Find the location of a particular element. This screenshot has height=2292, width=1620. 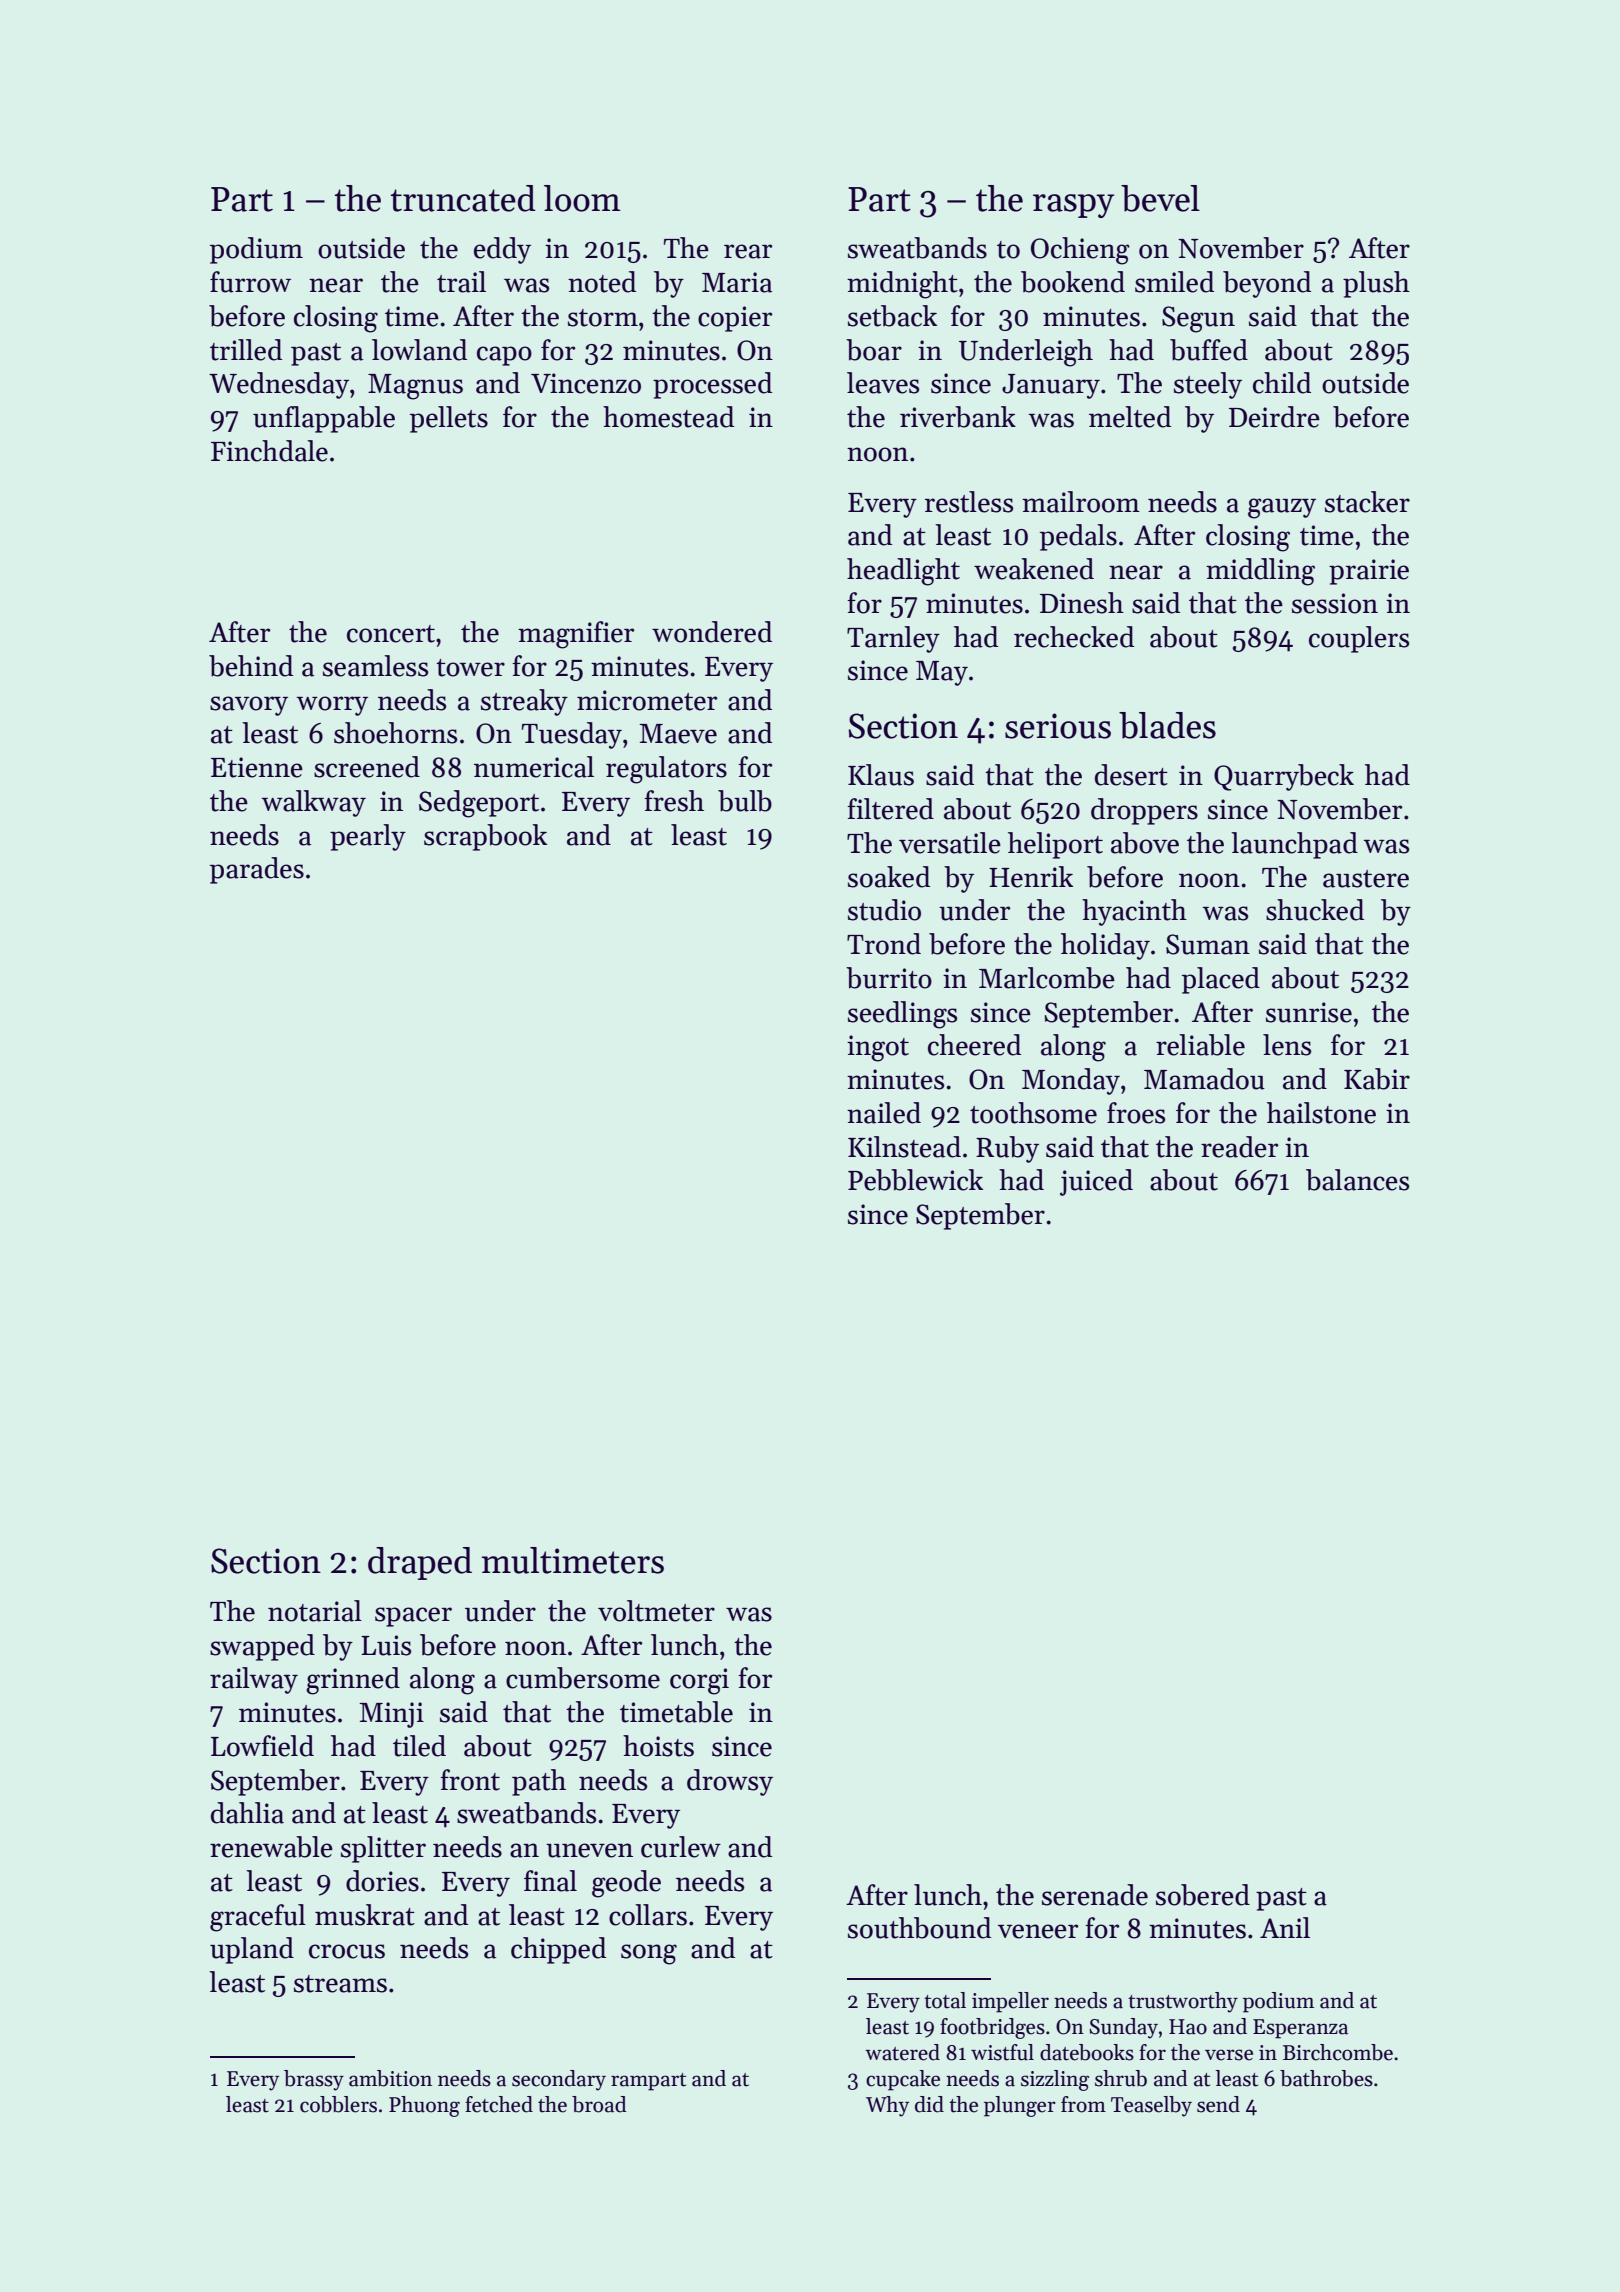

parades is located at coordinates (257, 870).
